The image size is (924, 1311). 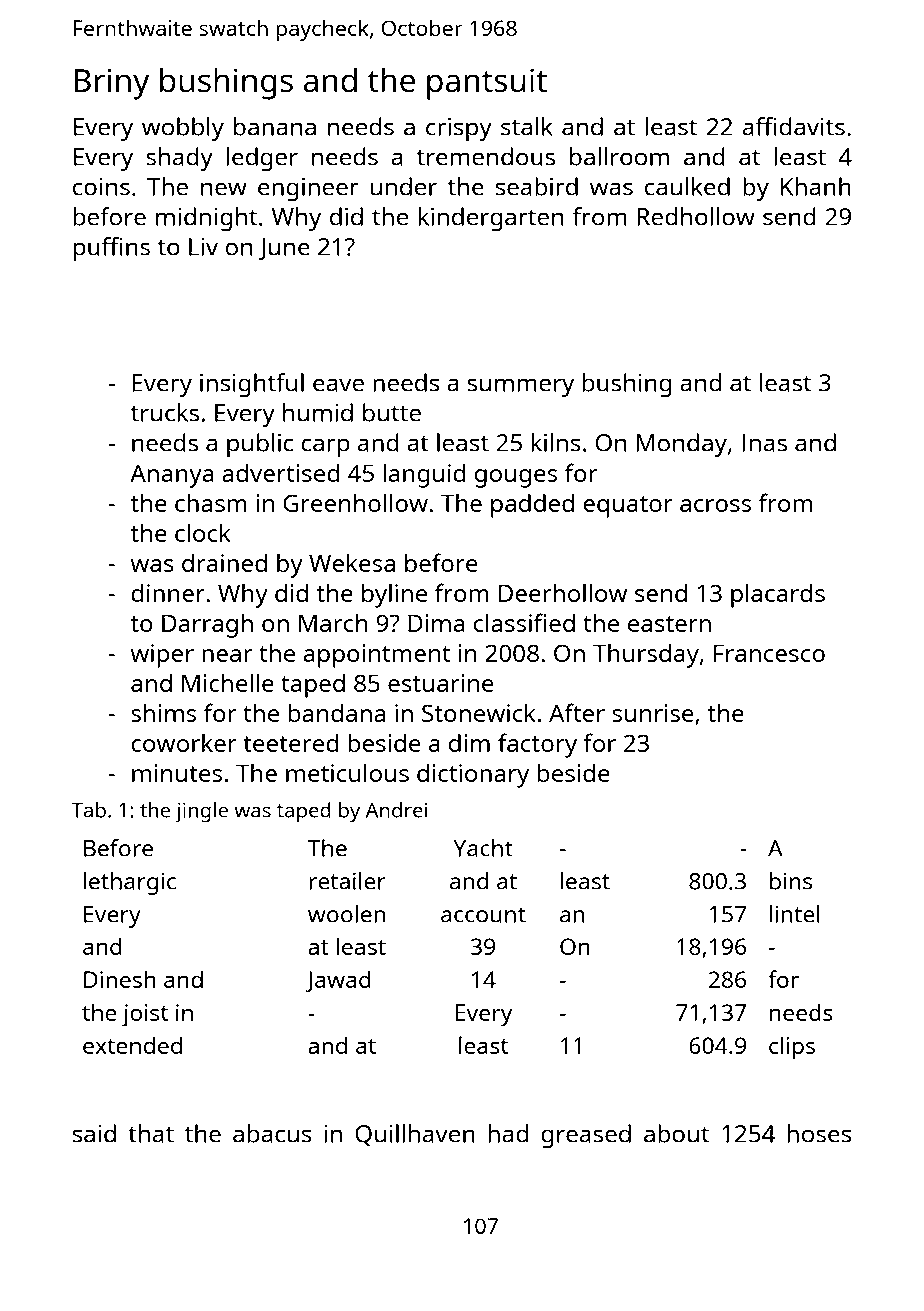 What do you see at coordinates (132, 1045) in the image?
I see `extended` at bounding box center [132, 1045].
